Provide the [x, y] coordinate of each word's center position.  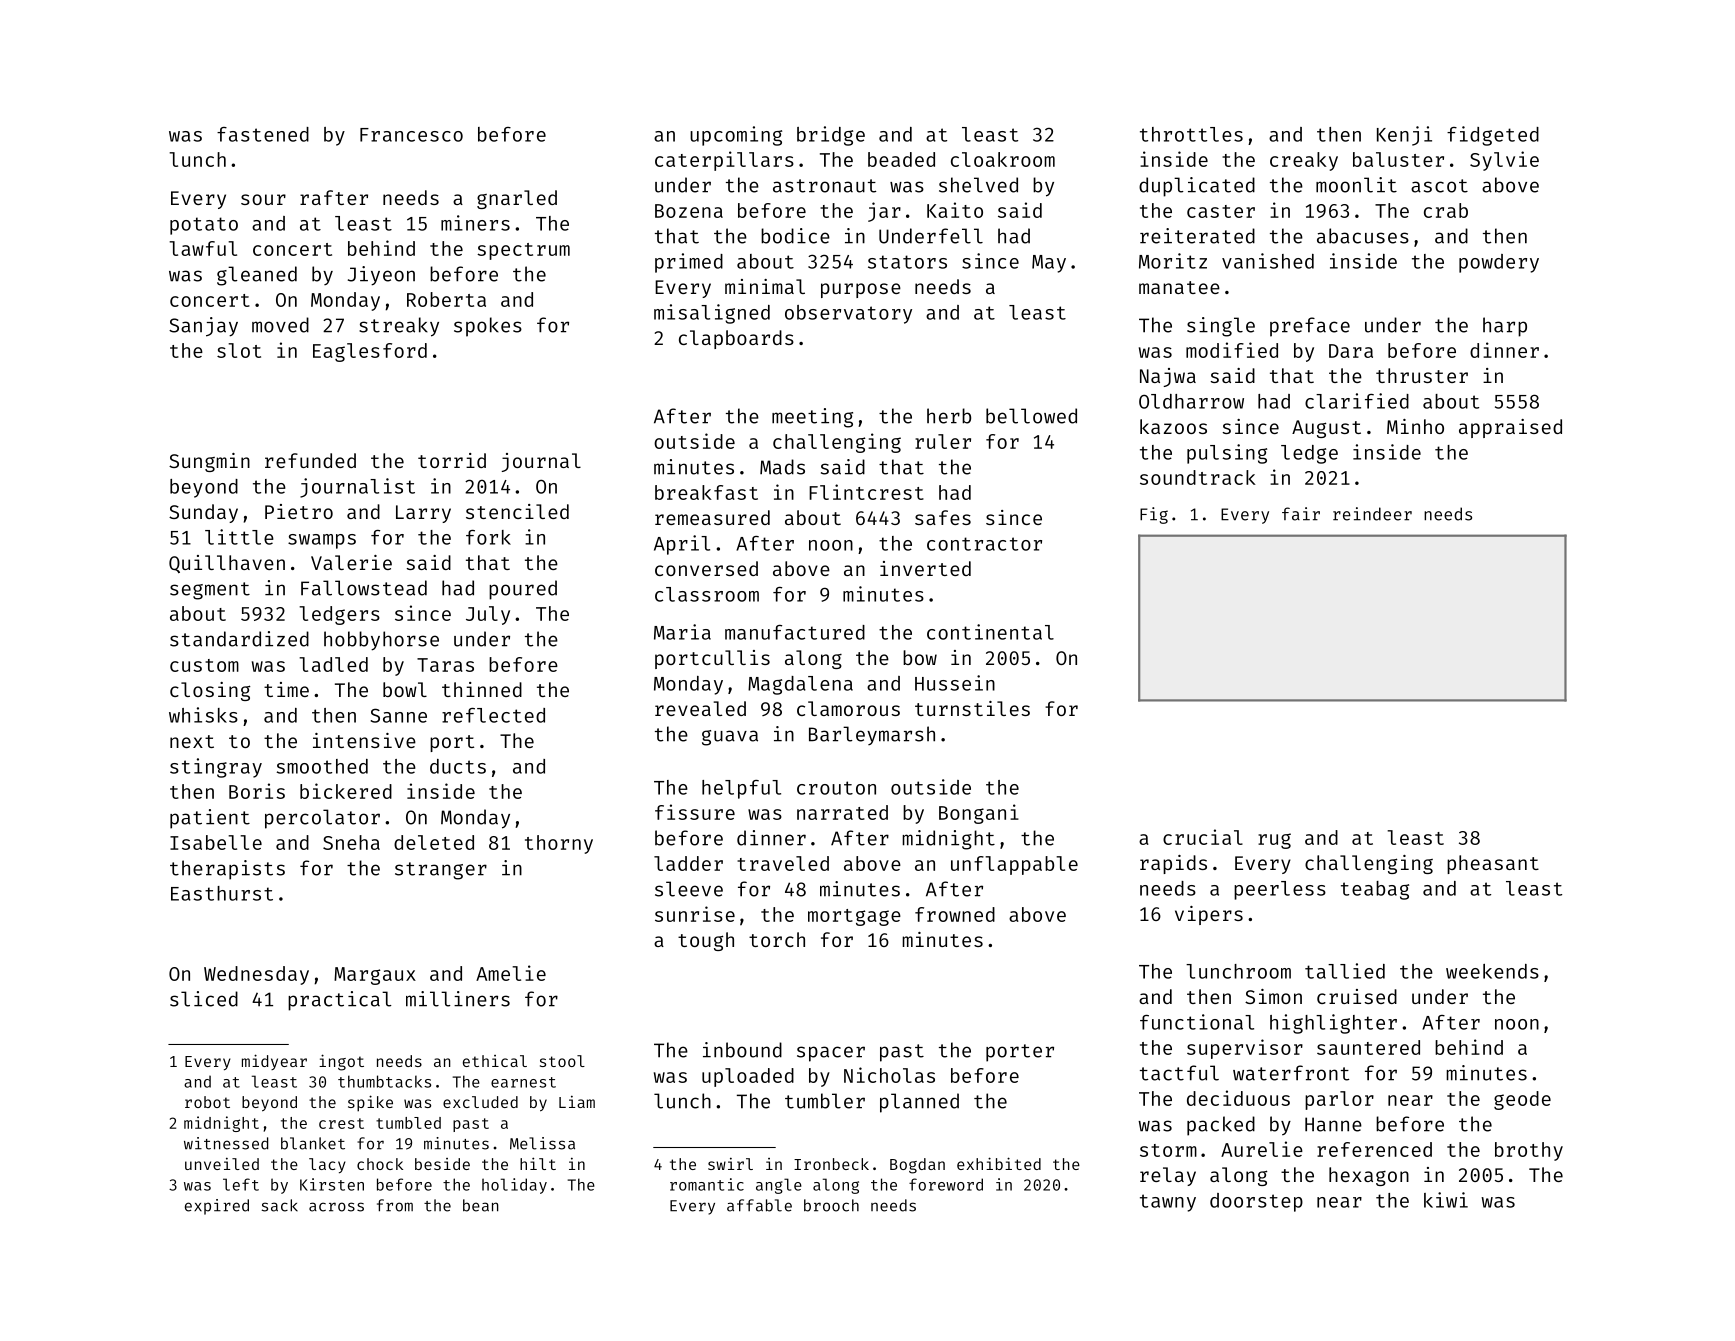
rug [1274, 841]
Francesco [411, 135]
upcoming [736, 136]
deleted [434, 842]
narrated [842, 812]
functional [1197, 1022]
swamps [322, 541]
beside [442, 1164]
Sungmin [209, 462]
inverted [925, 568]
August [1326, 429]
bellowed [1031, 416]
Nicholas [889, 1075]
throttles [1191, 134]
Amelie [511, 973]
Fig [1154, 515]
